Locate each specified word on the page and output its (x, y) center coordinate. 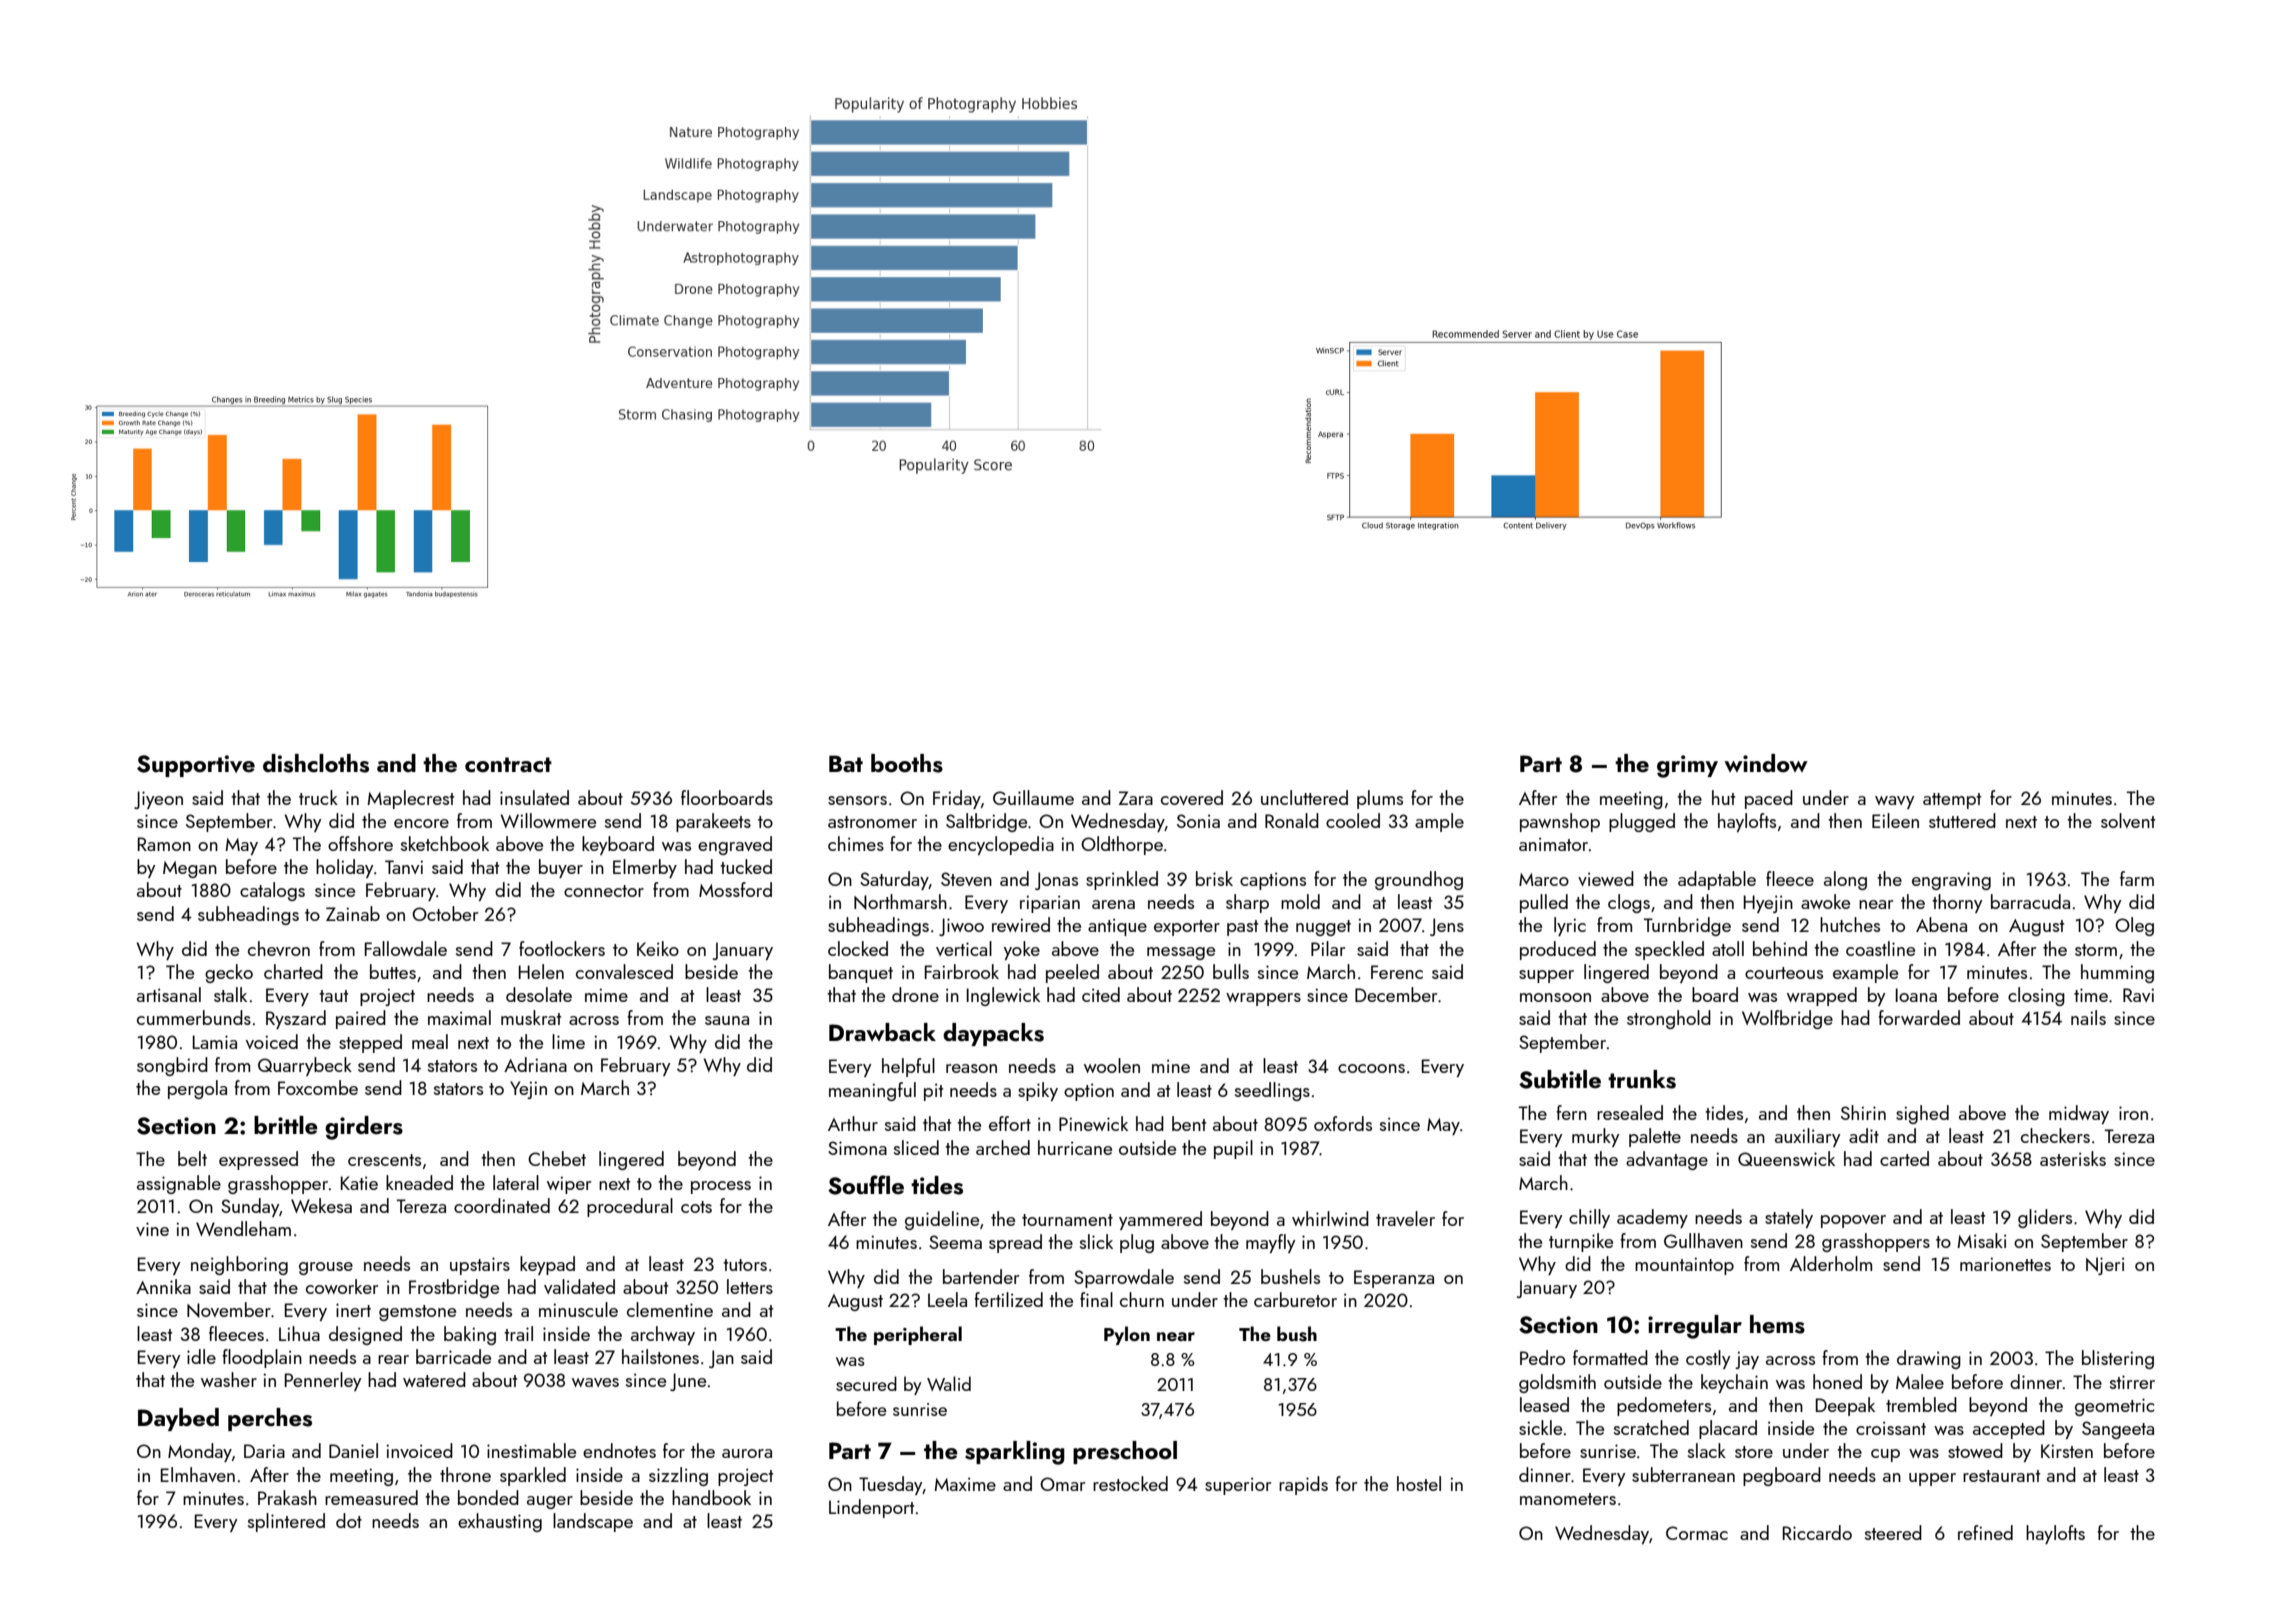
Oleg (2134, 926)
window (1766, 763)
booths (907, 763)
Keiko (658, 948)
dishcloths (316, 763)
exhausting (500, 1522)
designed (365, 1335)
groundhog (1419, 880)
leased (1544, 1404)
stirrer (2132, 1382)
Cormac (1697, 1533)
